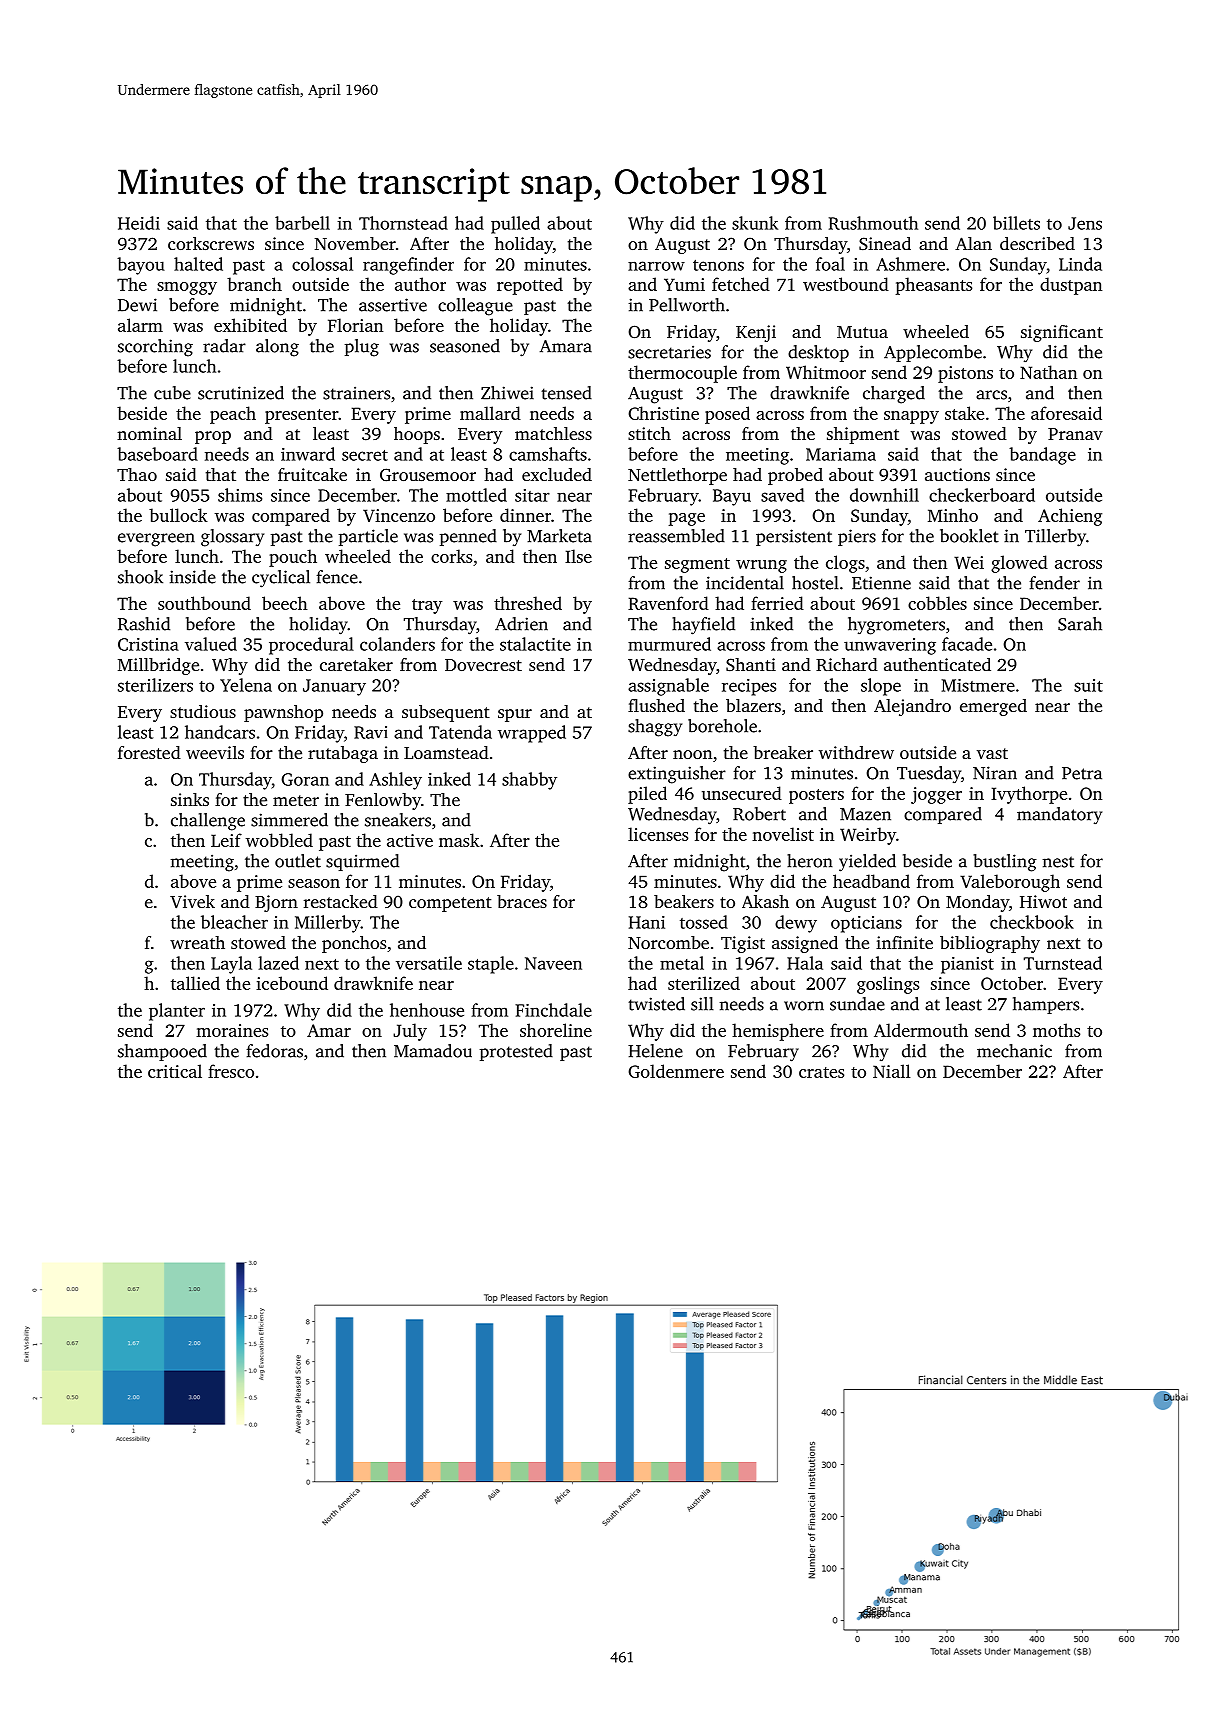 This image has width=1220, height=1725. What do you see at coordinates (755, 223) in the image?
I see `skunk` at bounding box center [755, 223].
